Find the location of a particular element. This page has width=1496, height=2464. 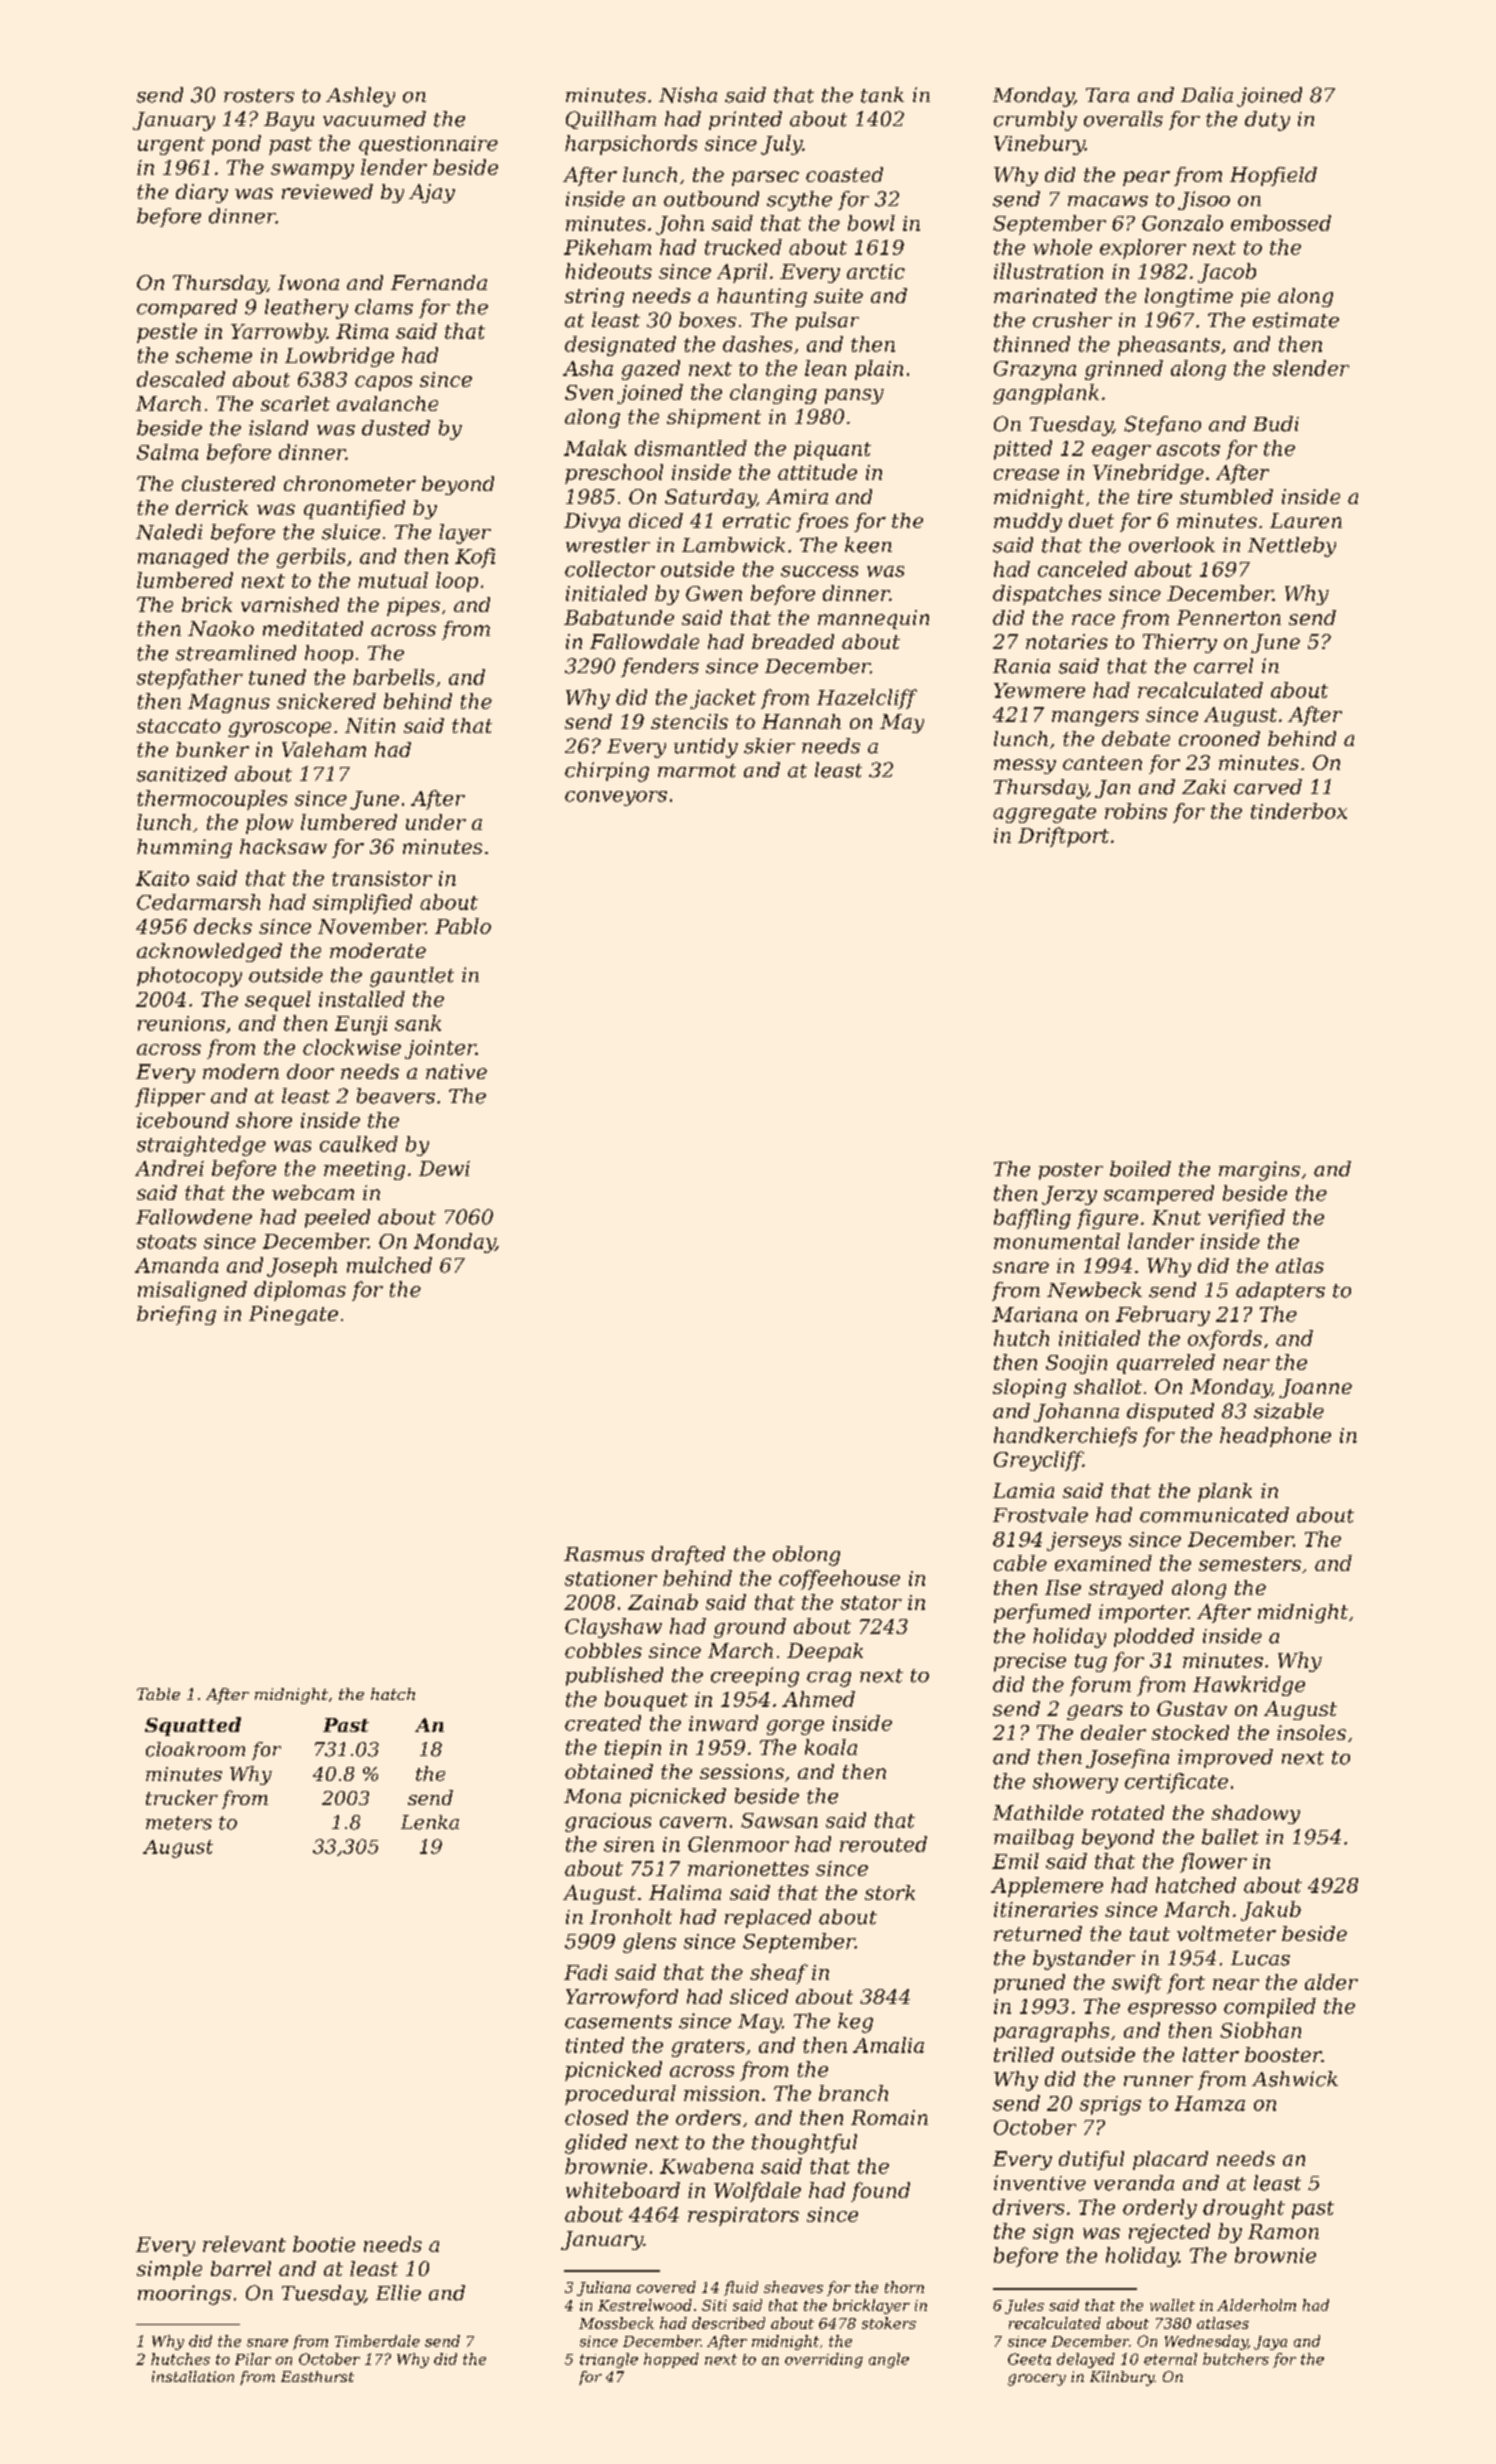

Quillham is located at coordinates (611, 120).
